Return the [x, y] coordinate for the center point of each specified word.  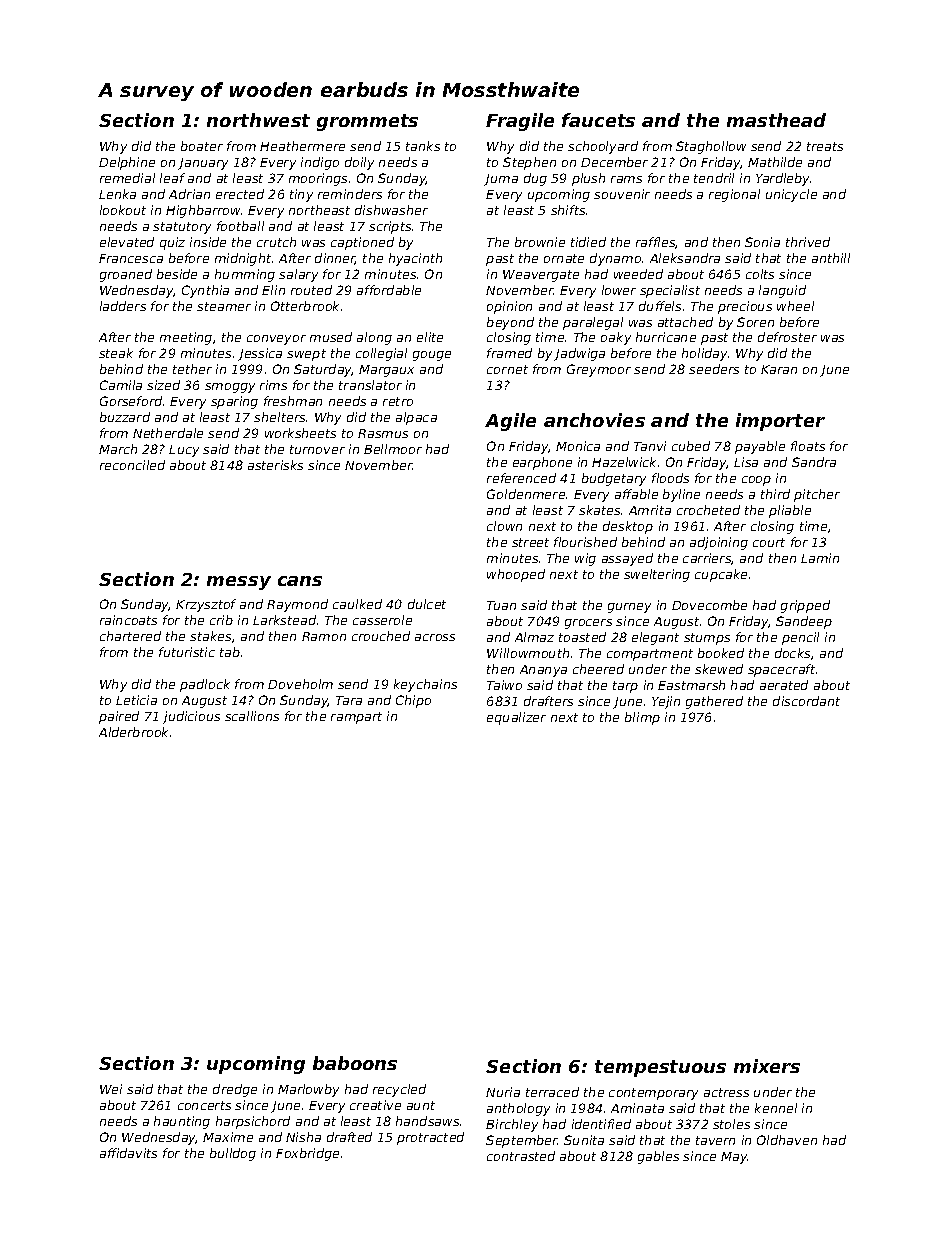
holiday [704, 354]
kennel [776, 1108]
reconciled [132, 465]
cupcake [721, 575]
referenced [521, 478]
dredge [235, 1090]
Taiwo [504, 685]
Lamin [820, 558]
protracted [430, 1138]
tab [230, 652]
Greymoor [599, 370]
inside [208, 242]
